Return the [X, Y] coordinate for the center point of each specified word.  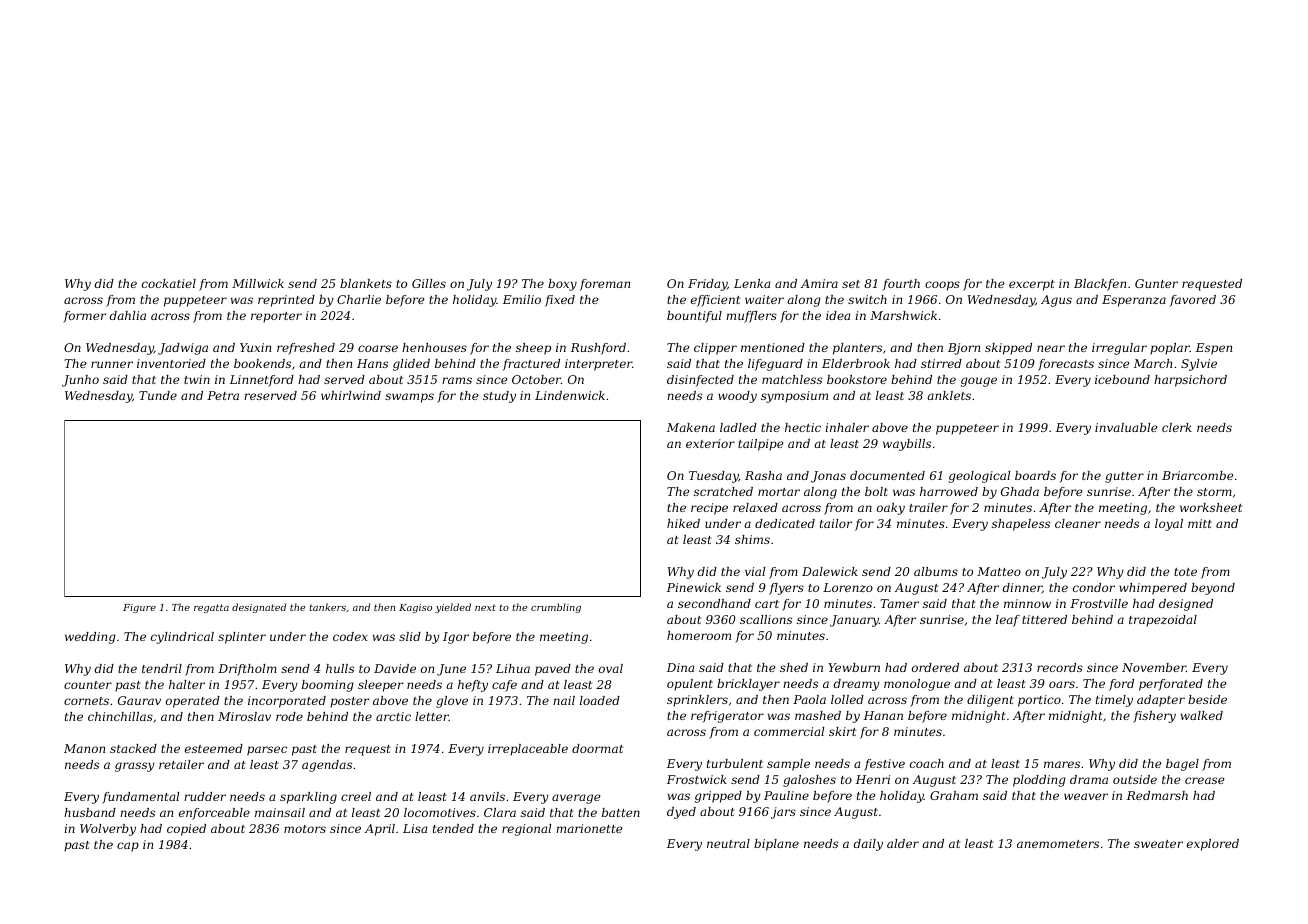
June [451, 670]
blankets [366, 283]
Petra [223, 395]
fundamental [140, 798]
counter [88, 685]
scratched [723, 491]
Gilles [429, 283]
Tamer [899, 603]
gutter [1124, 477]
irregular [1119, 349]
